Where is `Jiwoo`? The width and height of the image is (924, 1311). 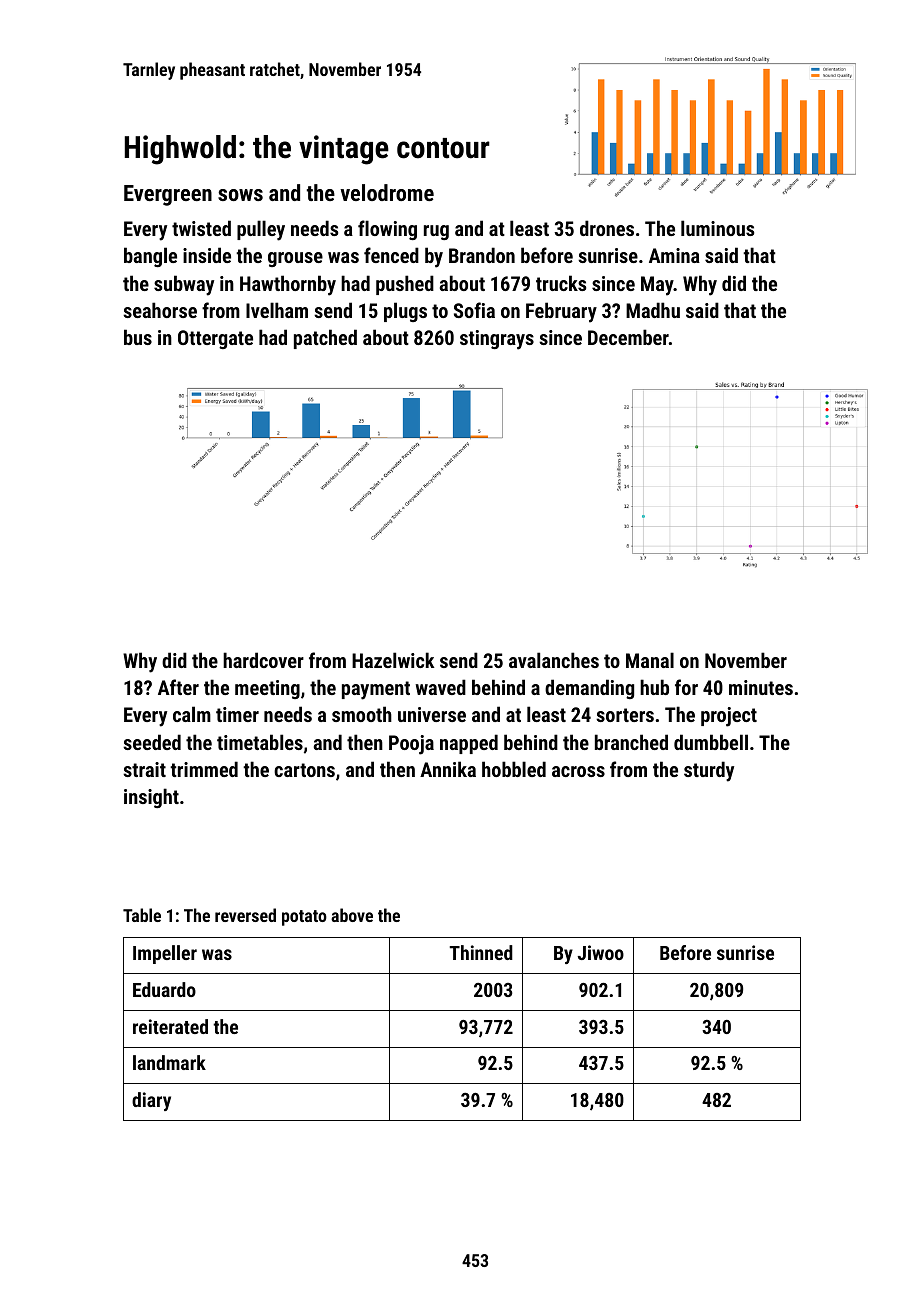 Jiwoo is located at coordinates (600, 952).
